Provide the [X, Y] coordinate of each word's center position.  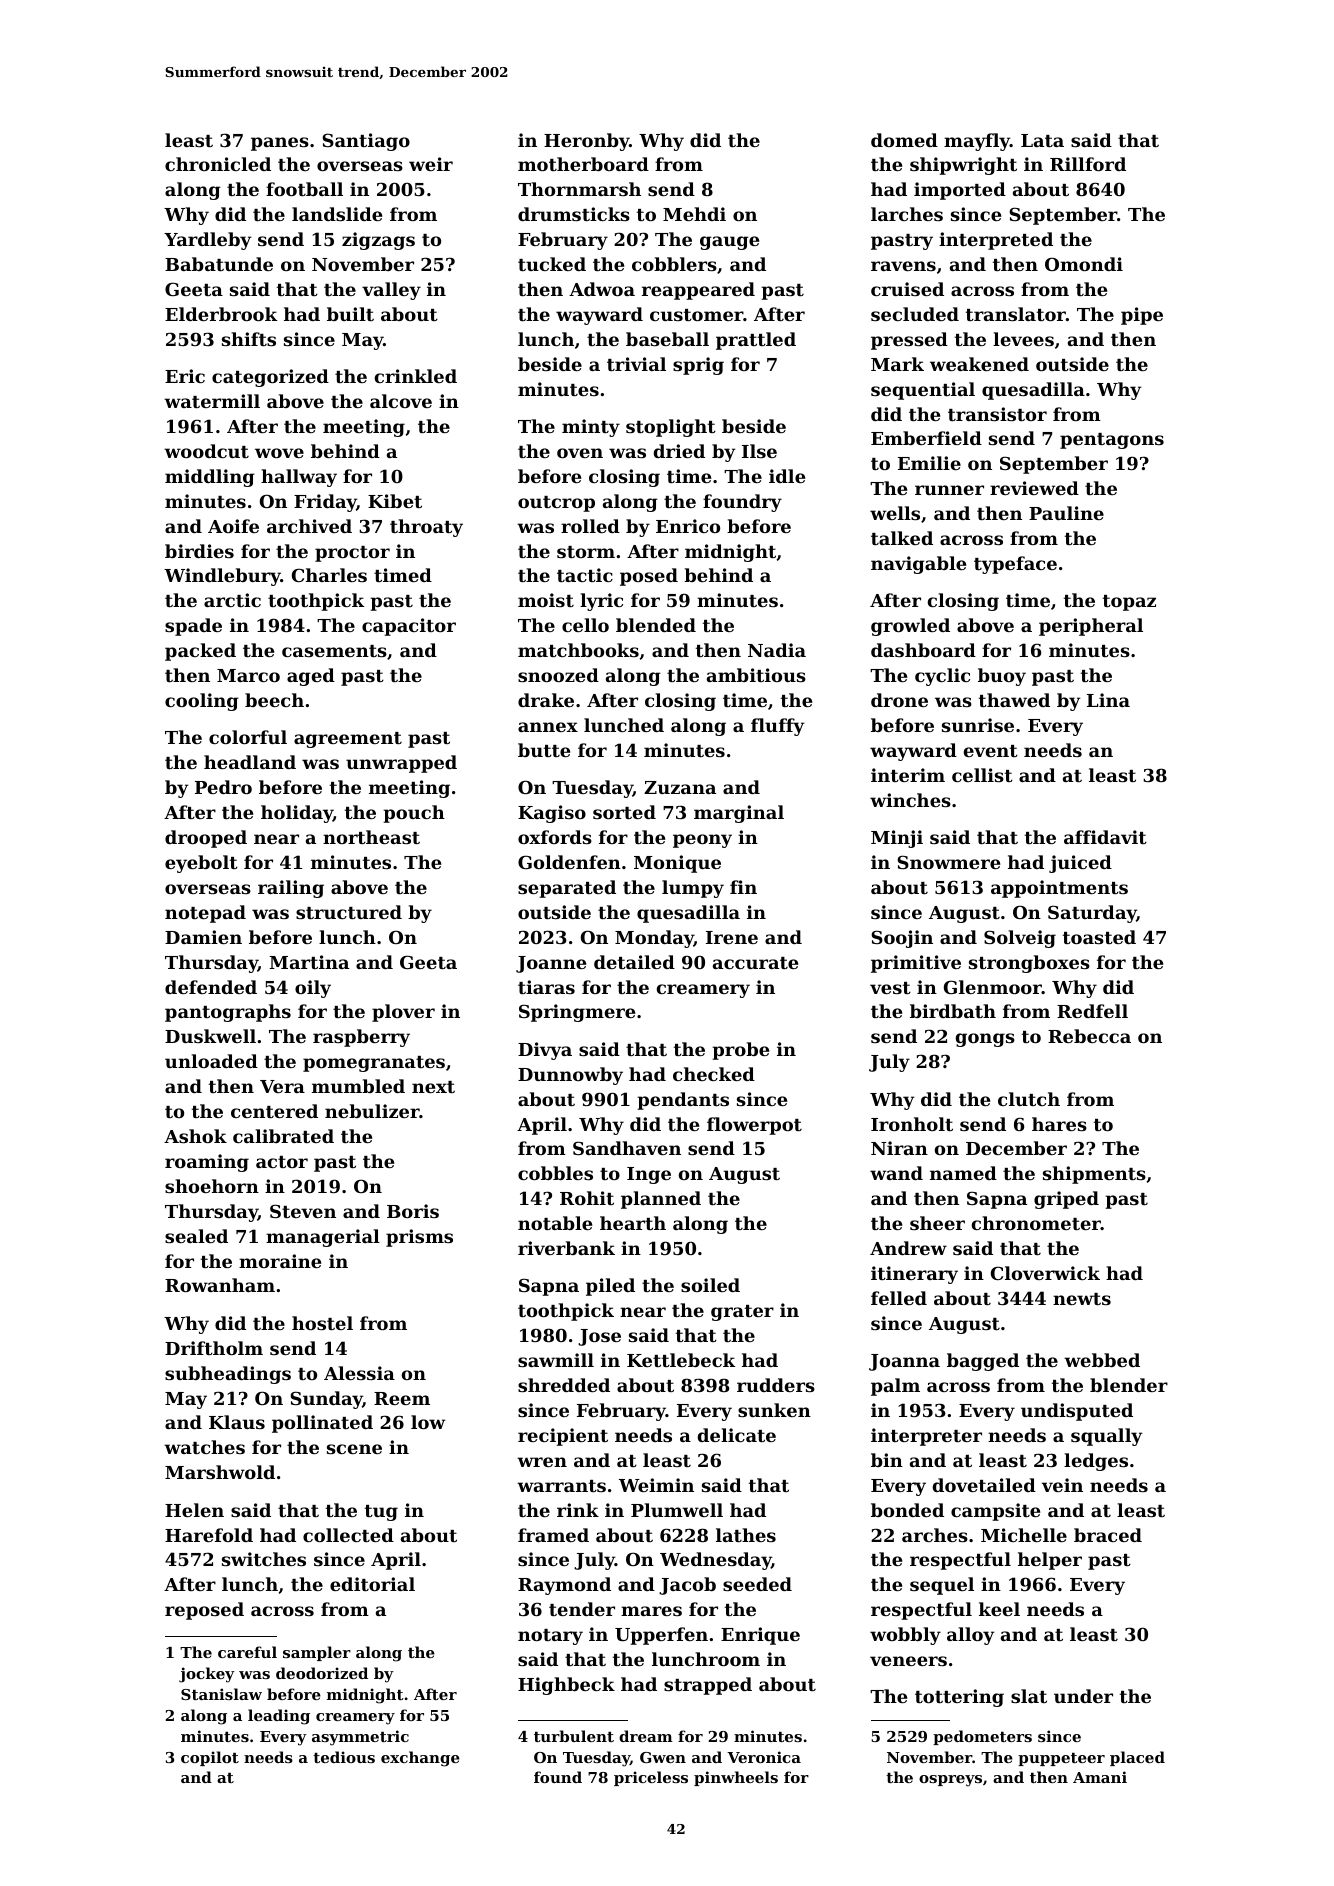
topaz [1129, 603]
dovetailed [984, 1485]
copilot [210, 1758]
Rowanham [220, 1285]
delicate [737, 1435]
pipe [1142, 316]
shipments [1094, 1175]
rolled [590, 526]
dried [679, 451]
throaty [426, 528]
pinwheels [736, 1778]
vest [890, 988]
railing [291, 889]
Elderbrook [221, 314]
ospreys [950, 1781]
